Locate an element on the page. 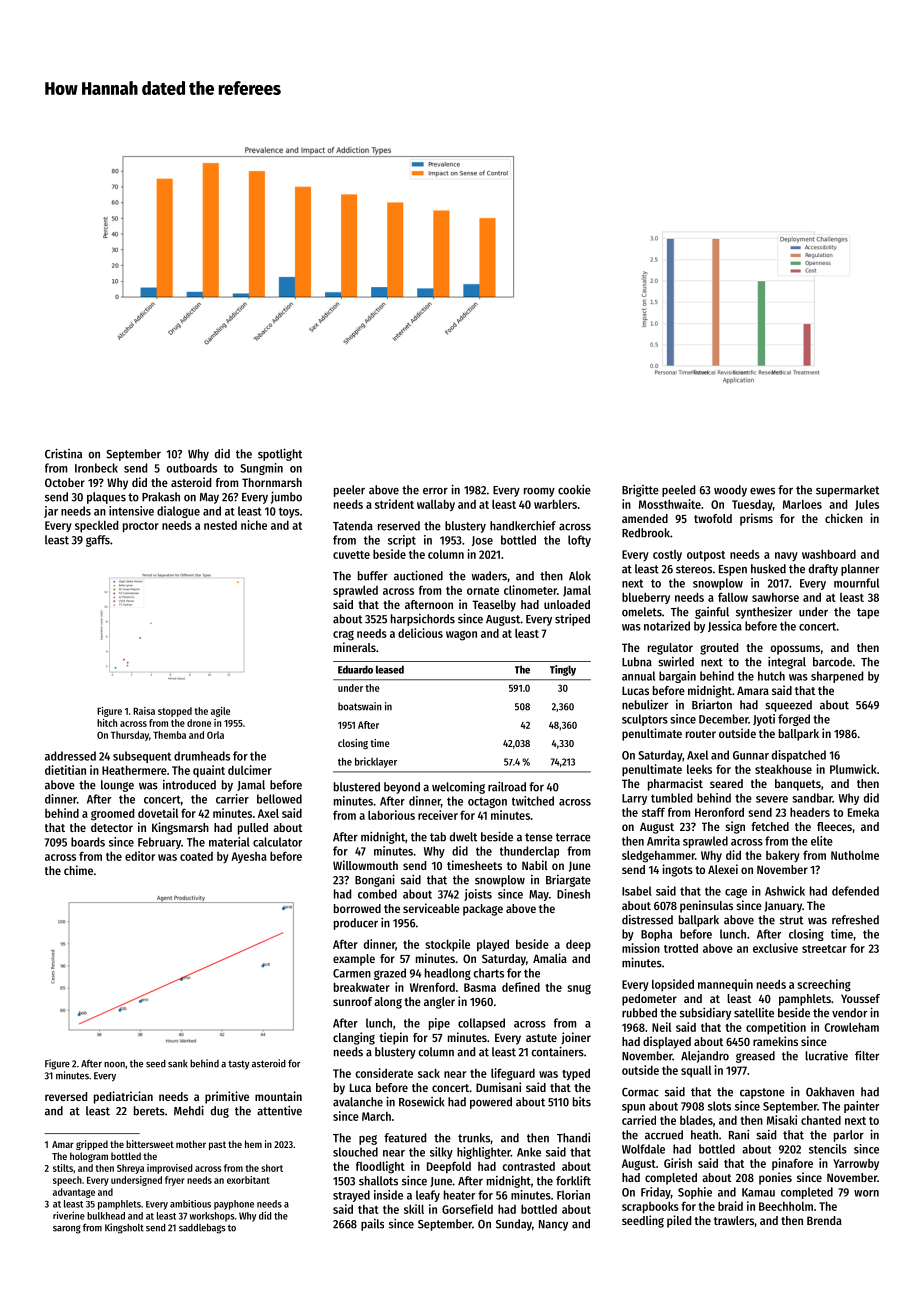  Nancy is located at coordinates (553, 1225).
